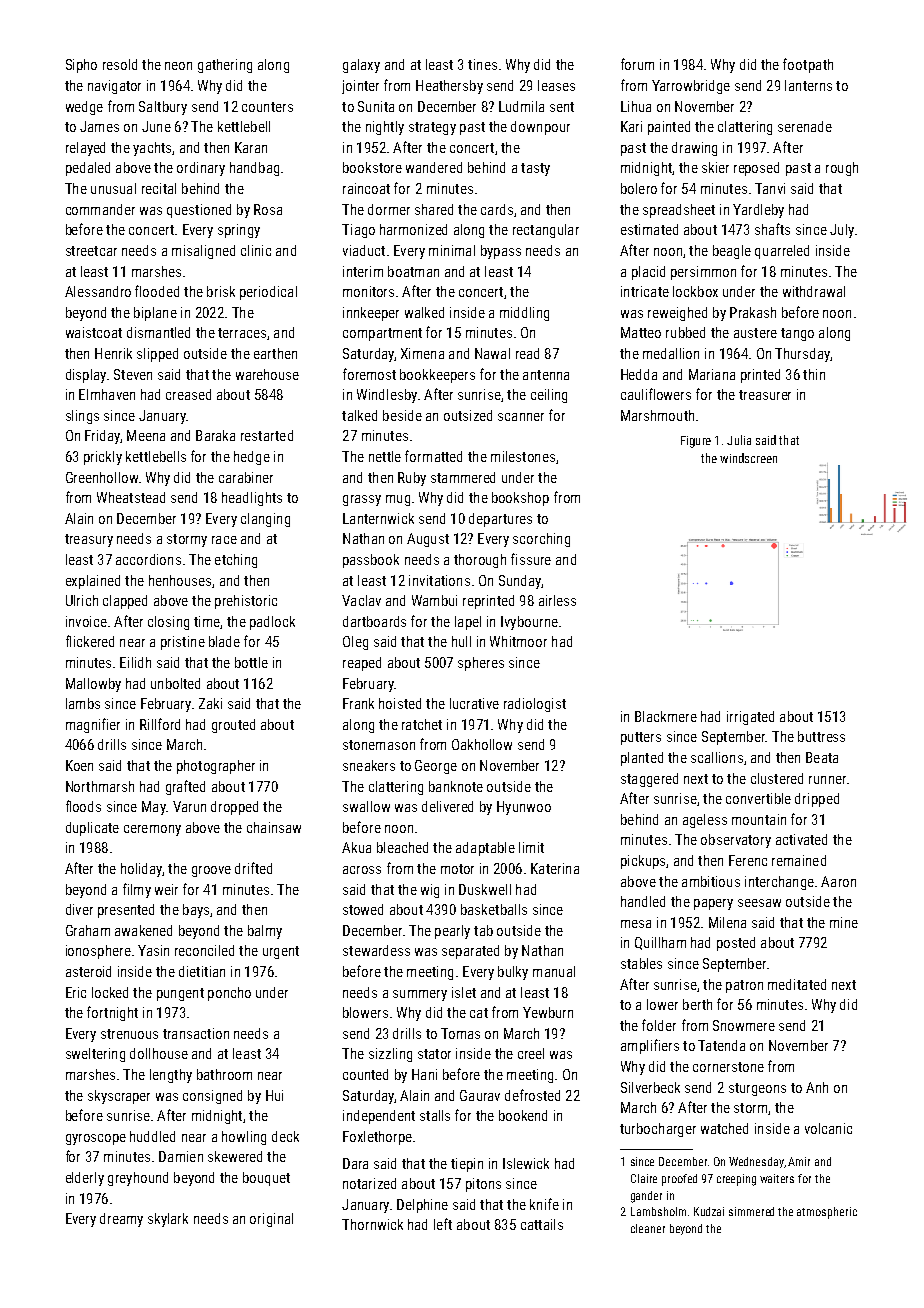  I want to click on windscreen, so click(748, 458).
